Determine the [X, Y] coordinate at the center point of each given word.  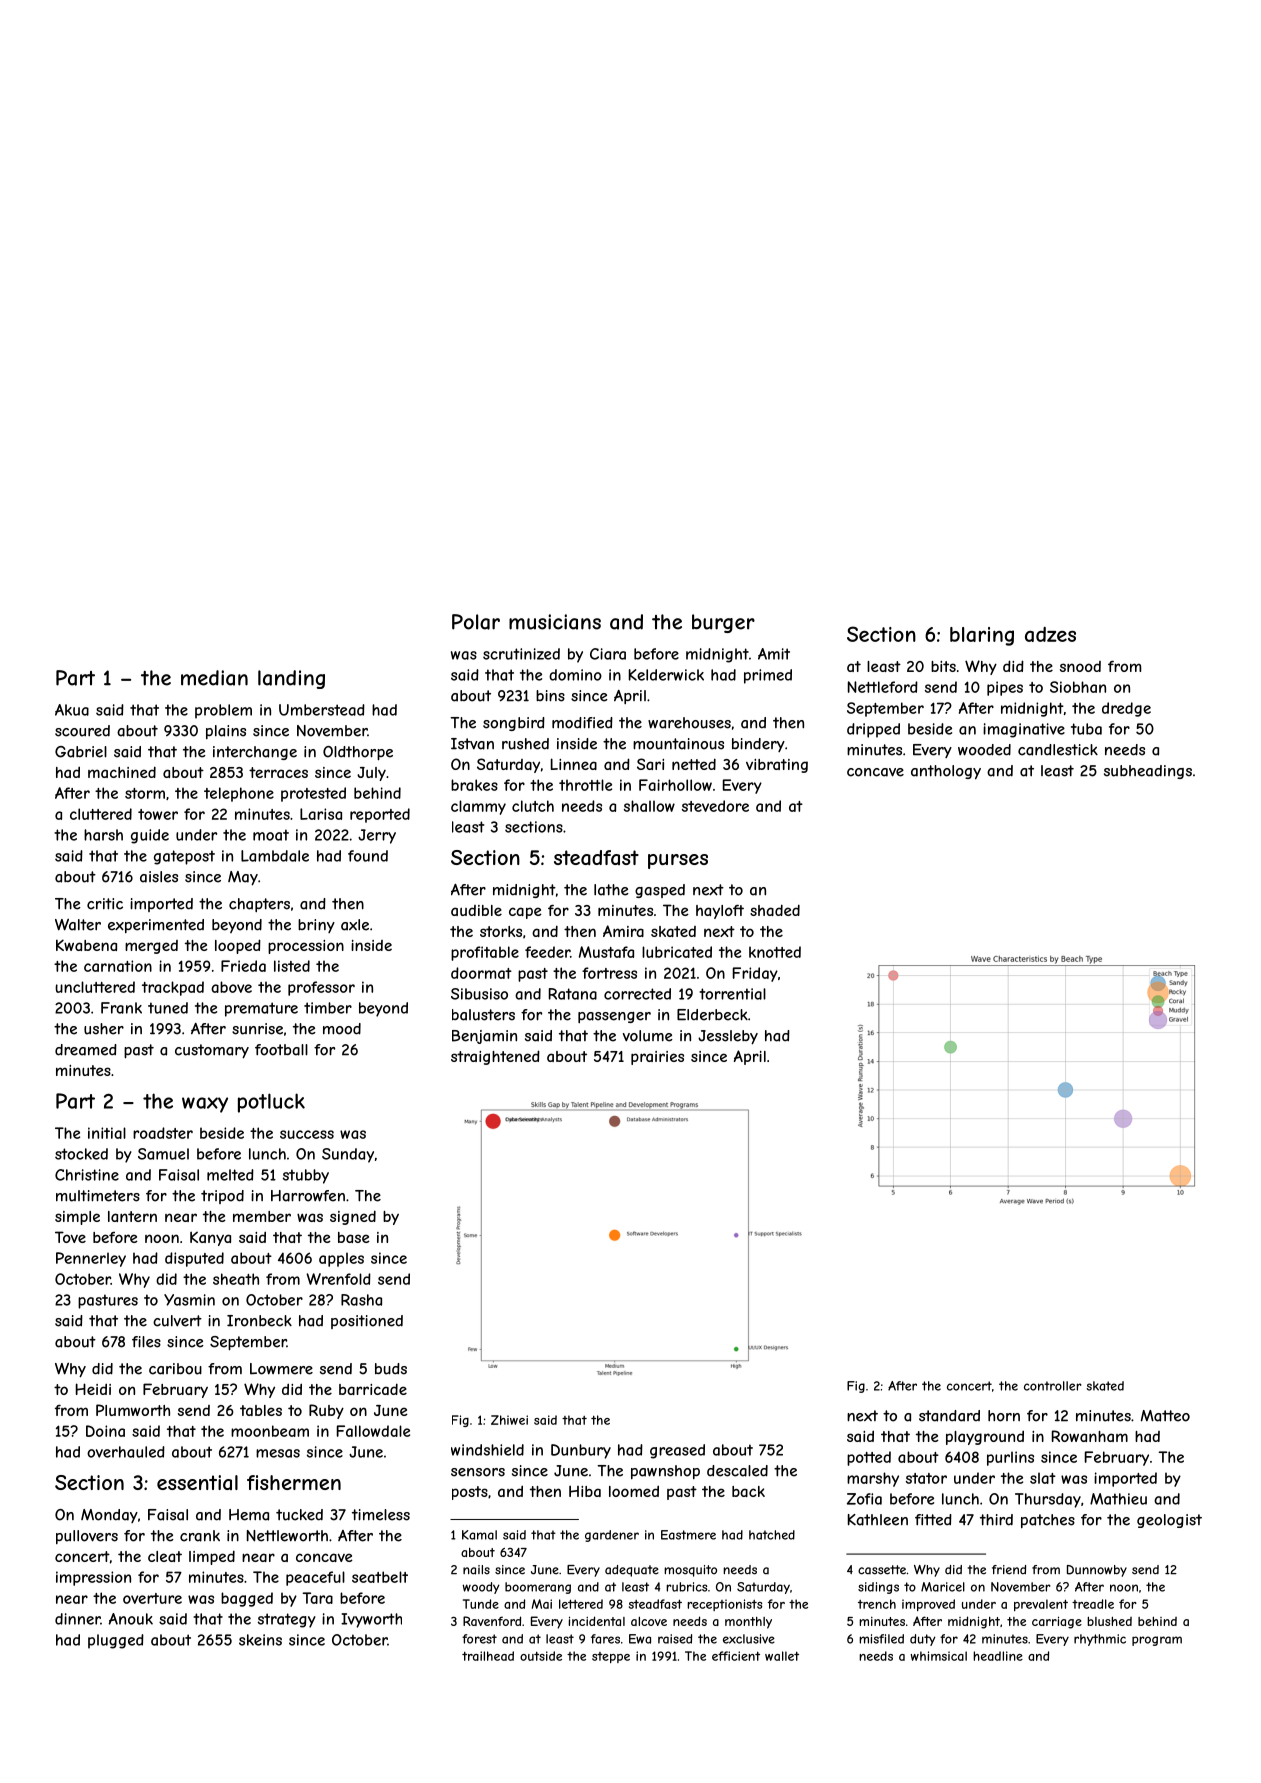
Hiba [585, 1491]
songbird [514, 724]
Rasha [361, 1300]
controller [1053, 1386]
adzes [1050, 634]
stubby [306, 1176]
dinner [78, 1619]
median [214, 678]
